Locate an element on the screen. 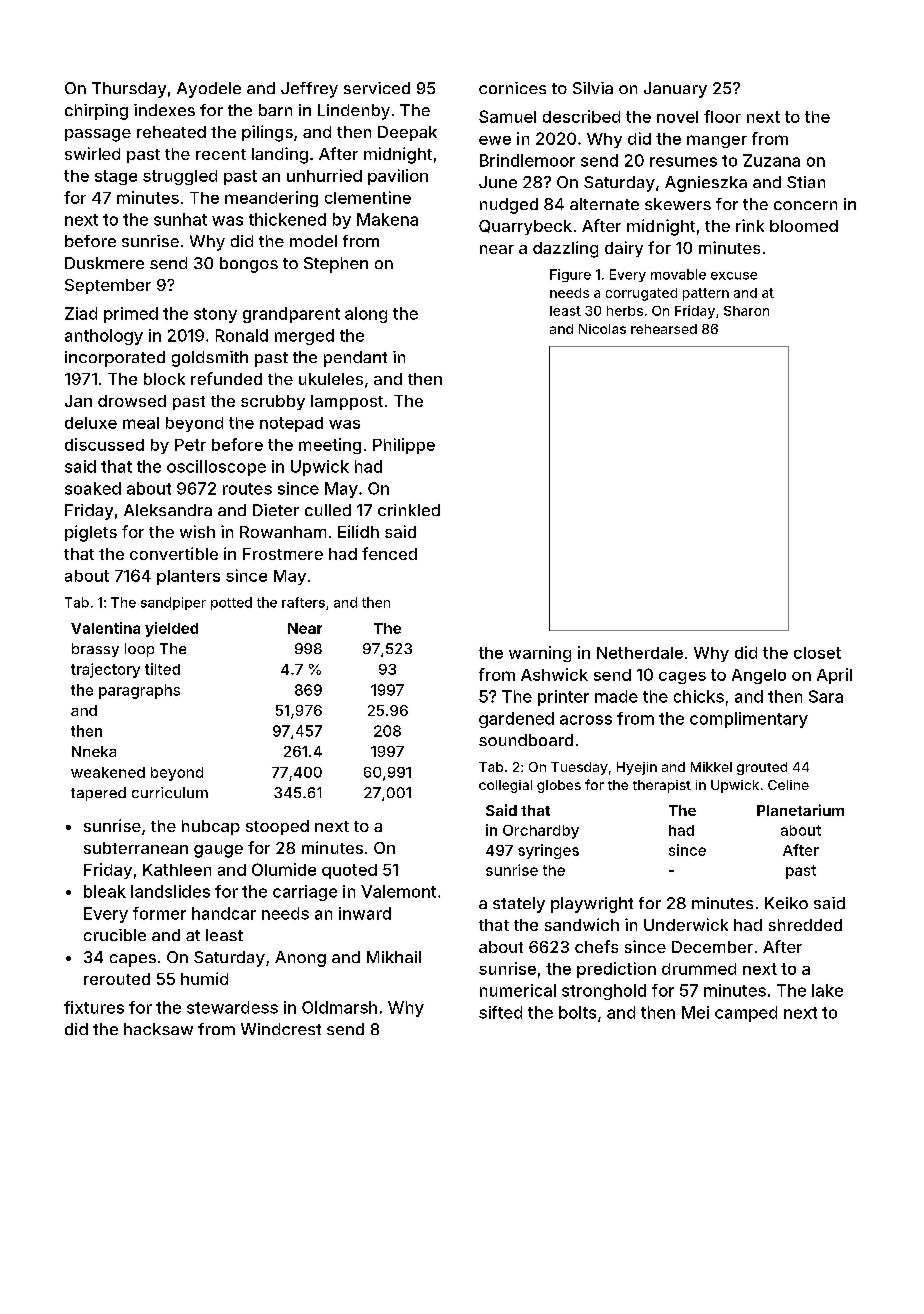  Agnieszka is located at coordinates (706, 184).
